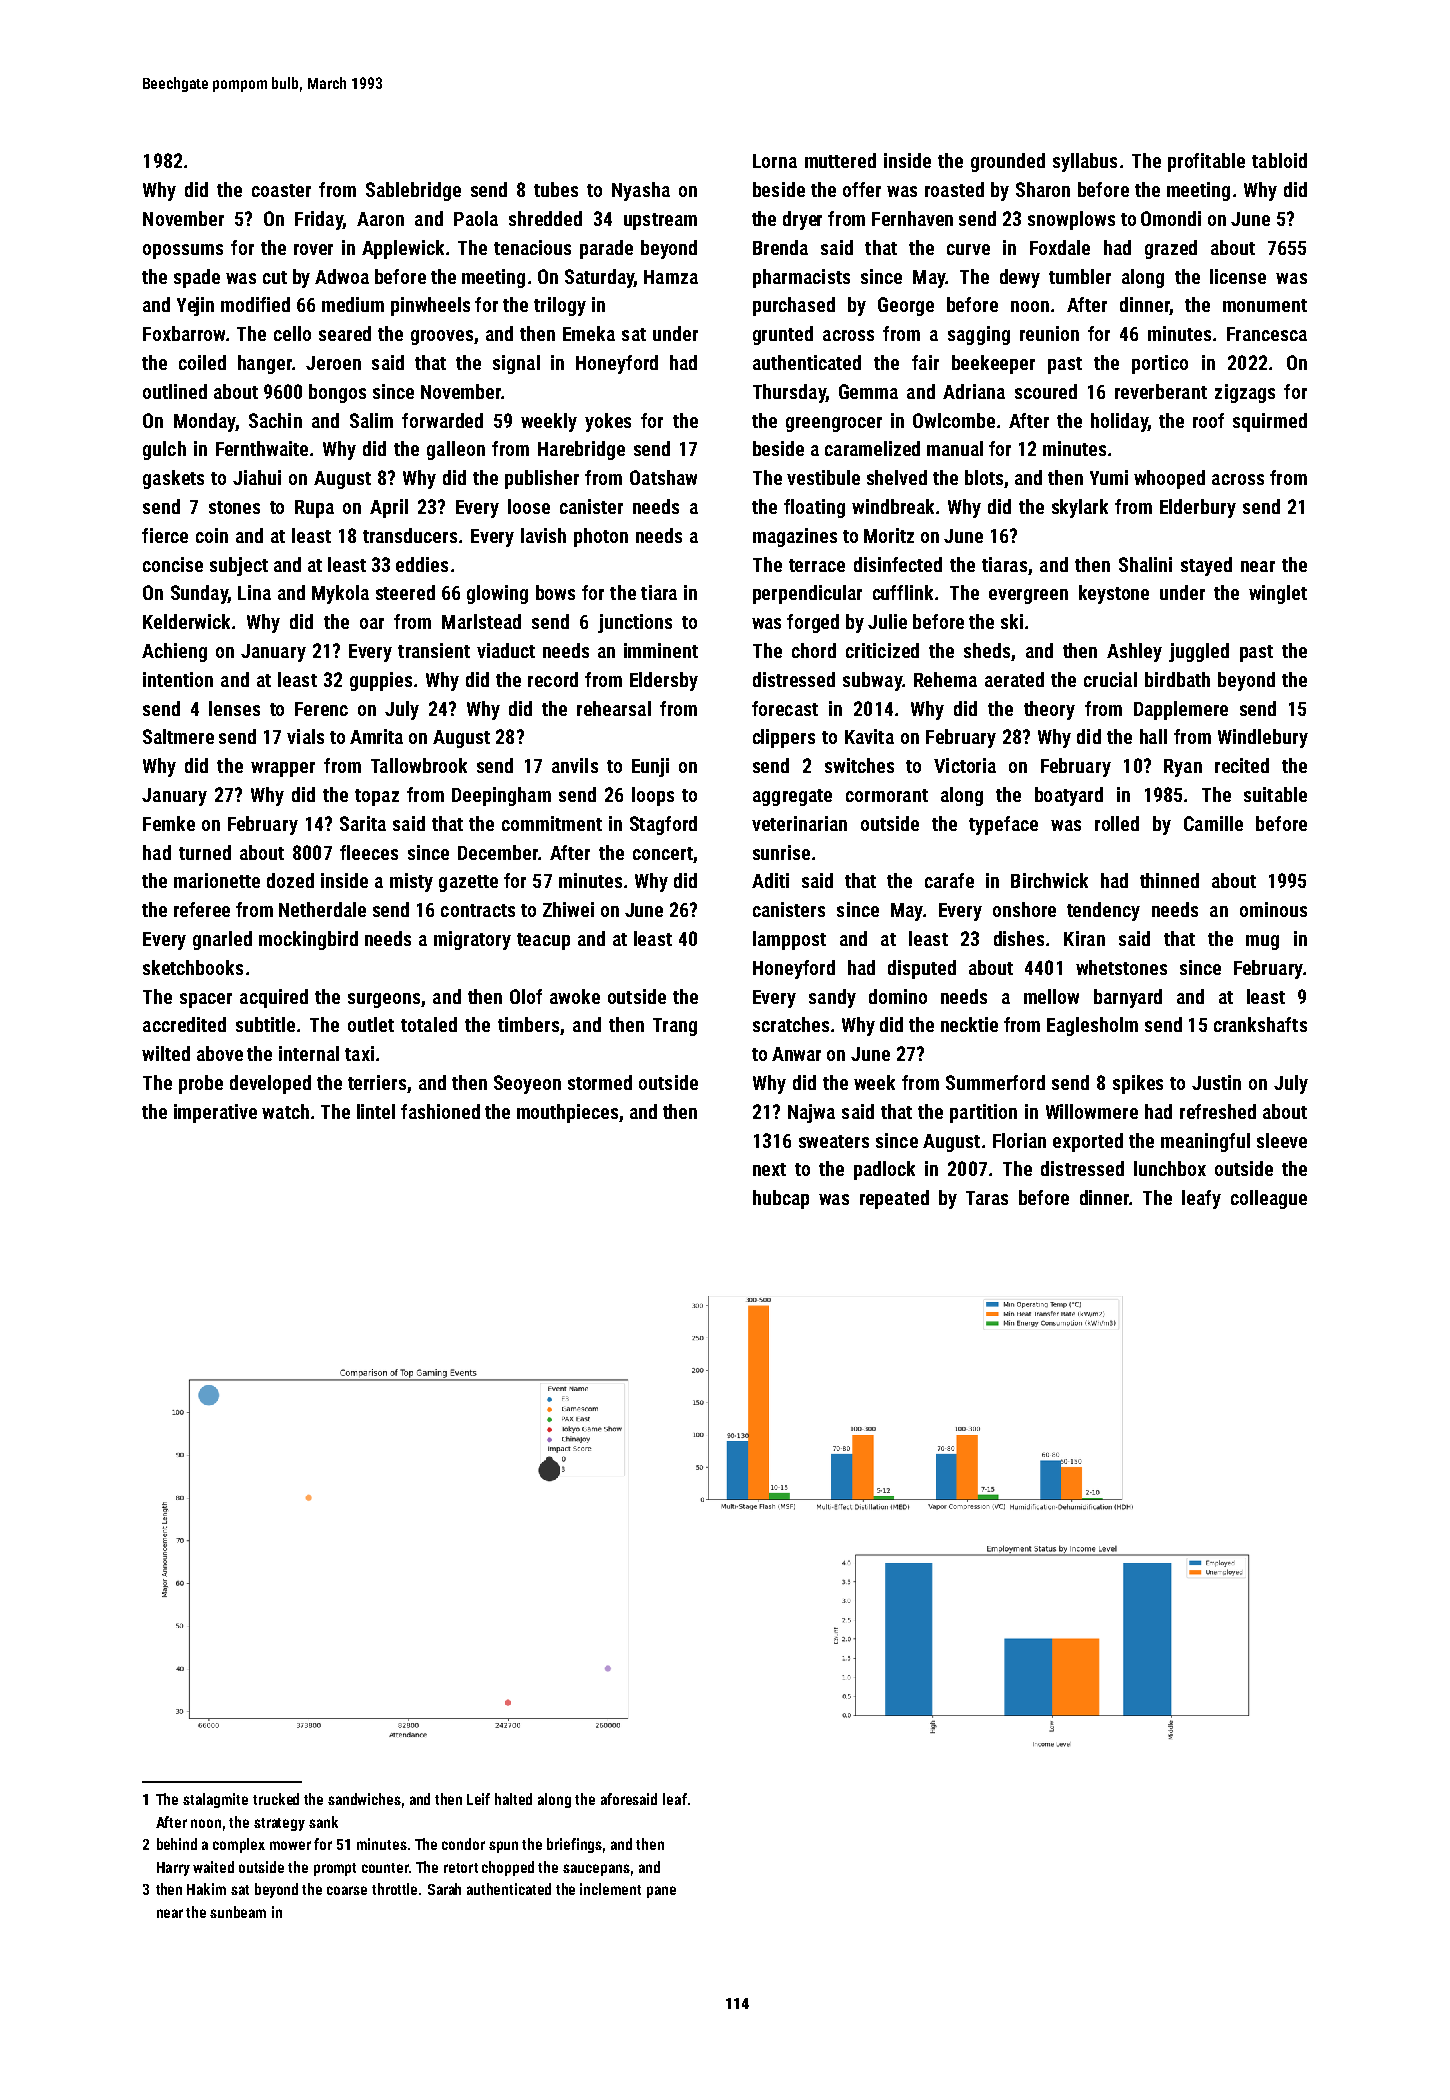 This image has height=2100, width=1450. Describe the element at coordinates (1019, 1140) in the image. I see `Florian` at that location.
